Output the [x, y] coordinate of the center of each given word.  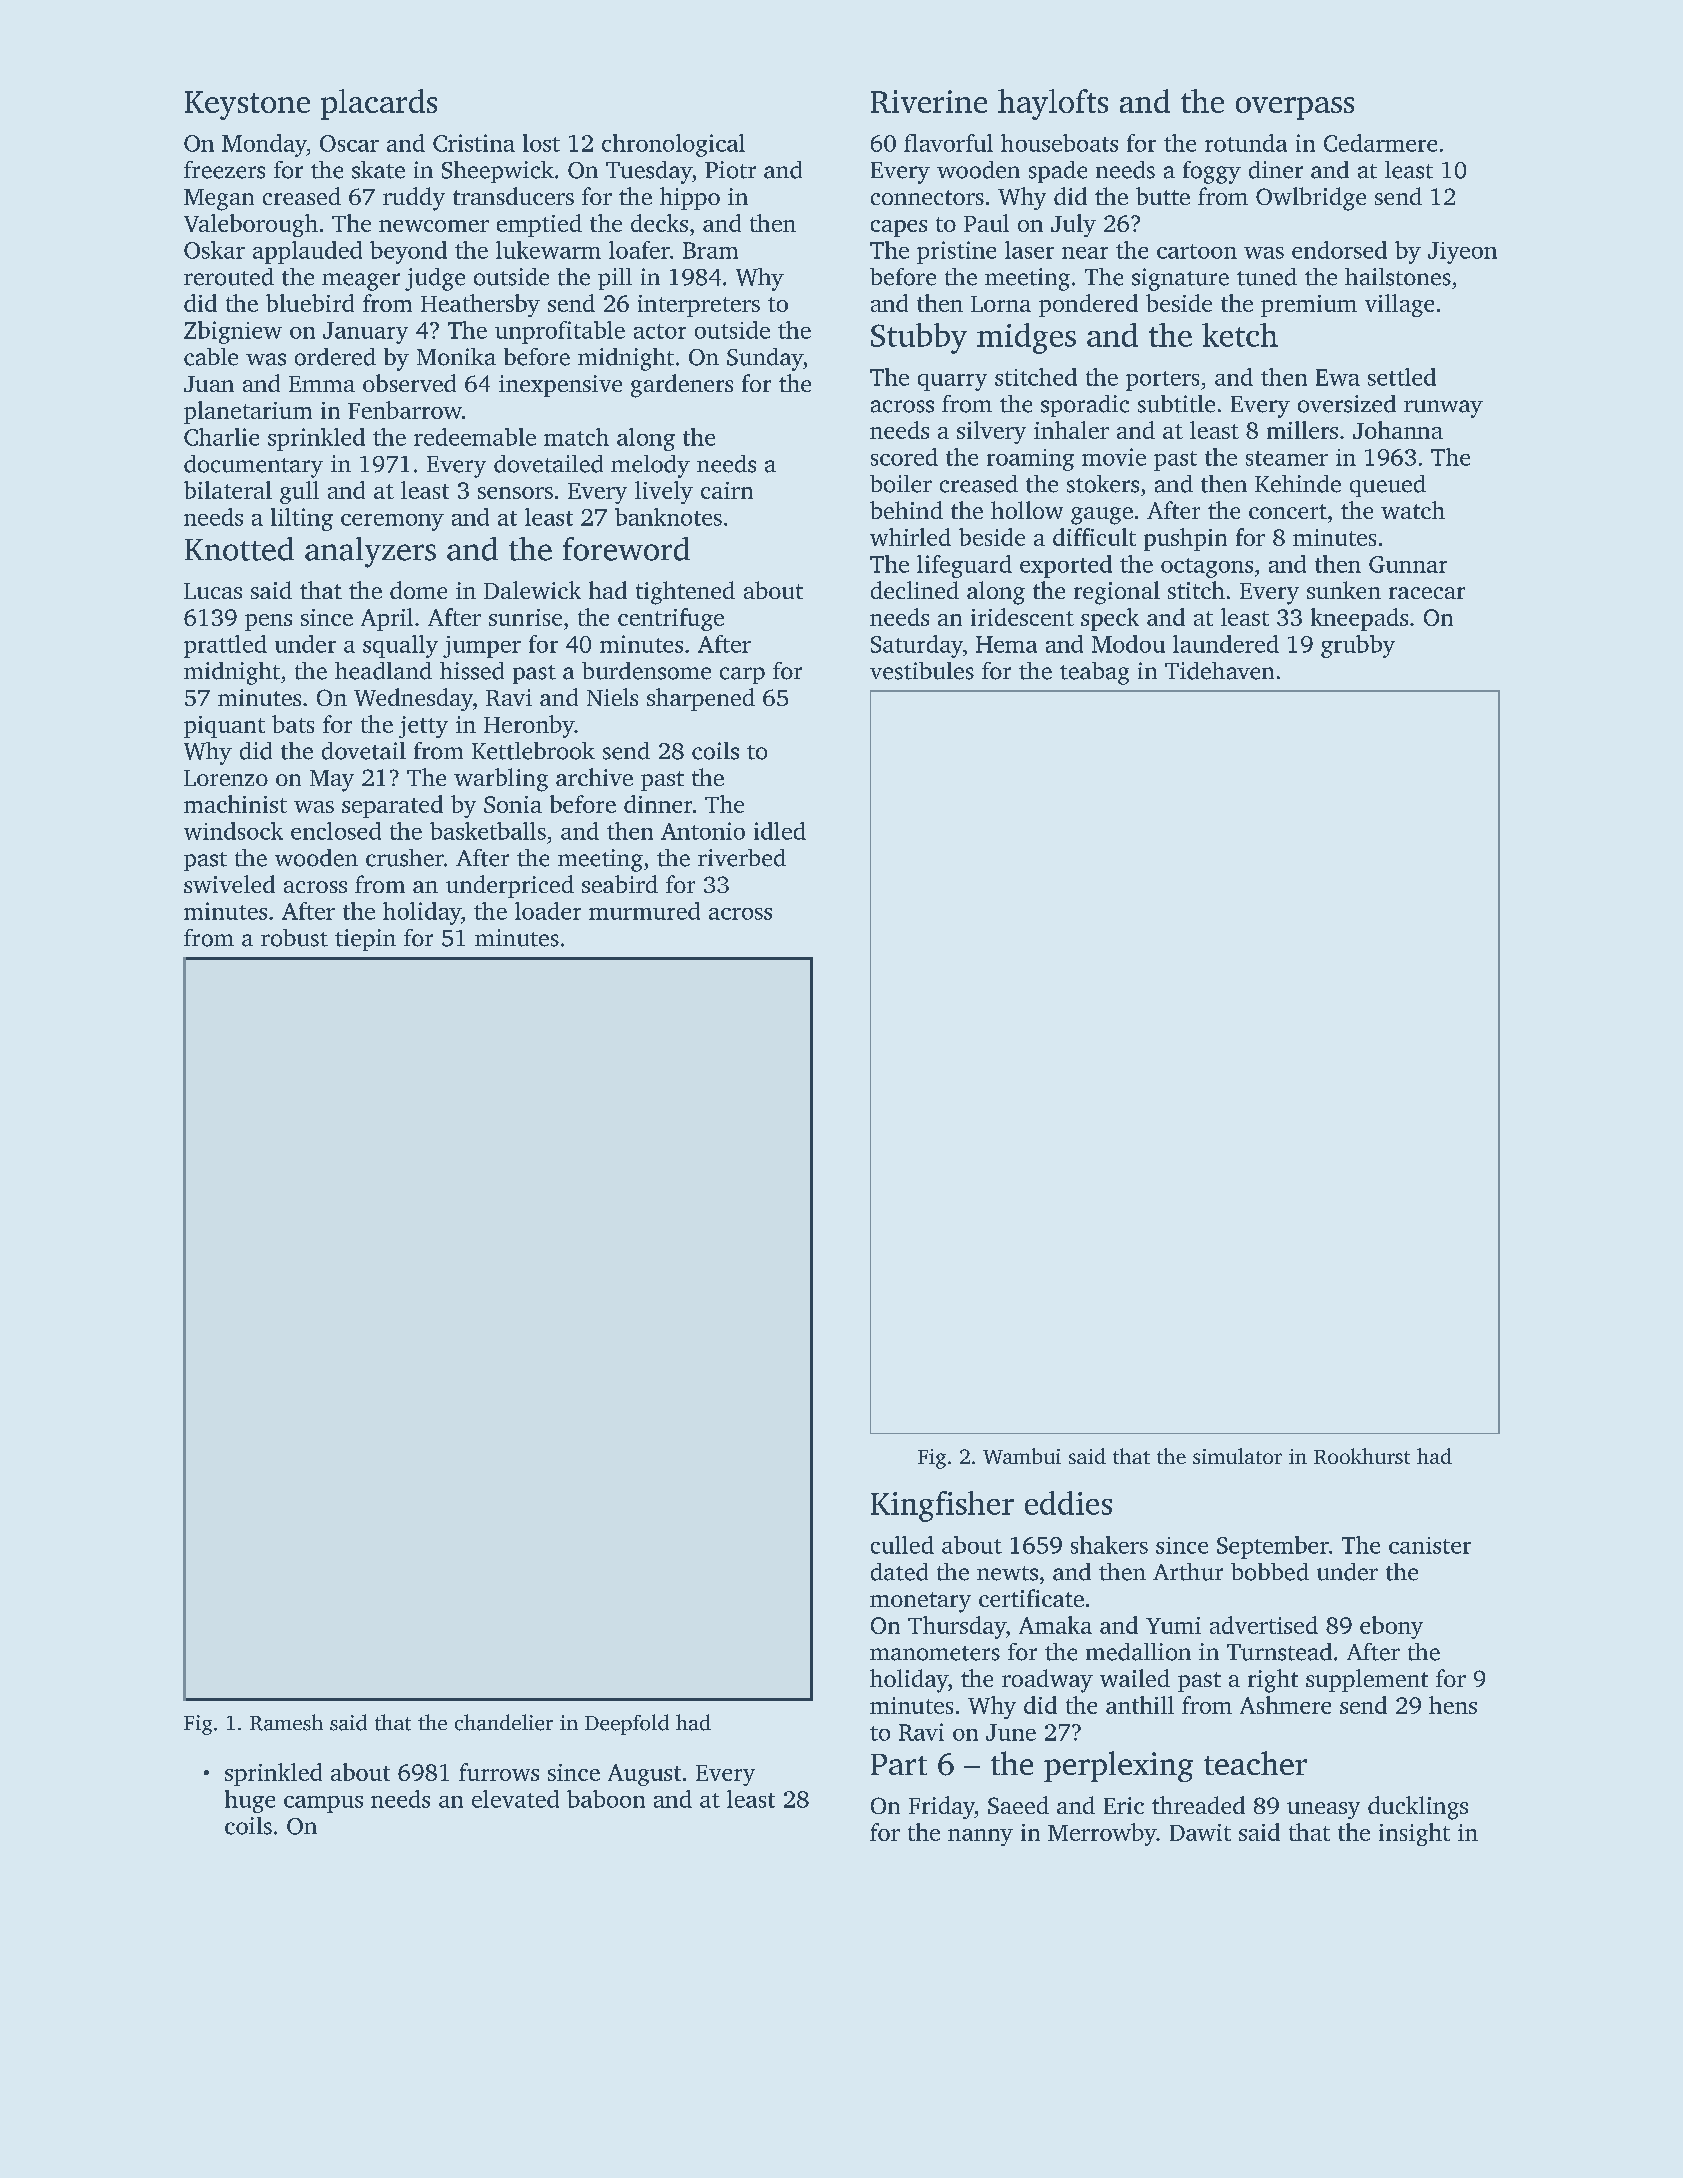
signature [1180, 279]
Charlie [221, 437]
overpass [1295, 108]
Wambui [1022, 1456]
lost [541, 143]
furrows [499, 1772]
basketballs [488, 831]
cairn [727, 490]
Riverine [929, 101]
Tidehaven [1219, 671]
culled [902, 1545]
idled [780, 831]
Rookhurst [1362, 1456]
